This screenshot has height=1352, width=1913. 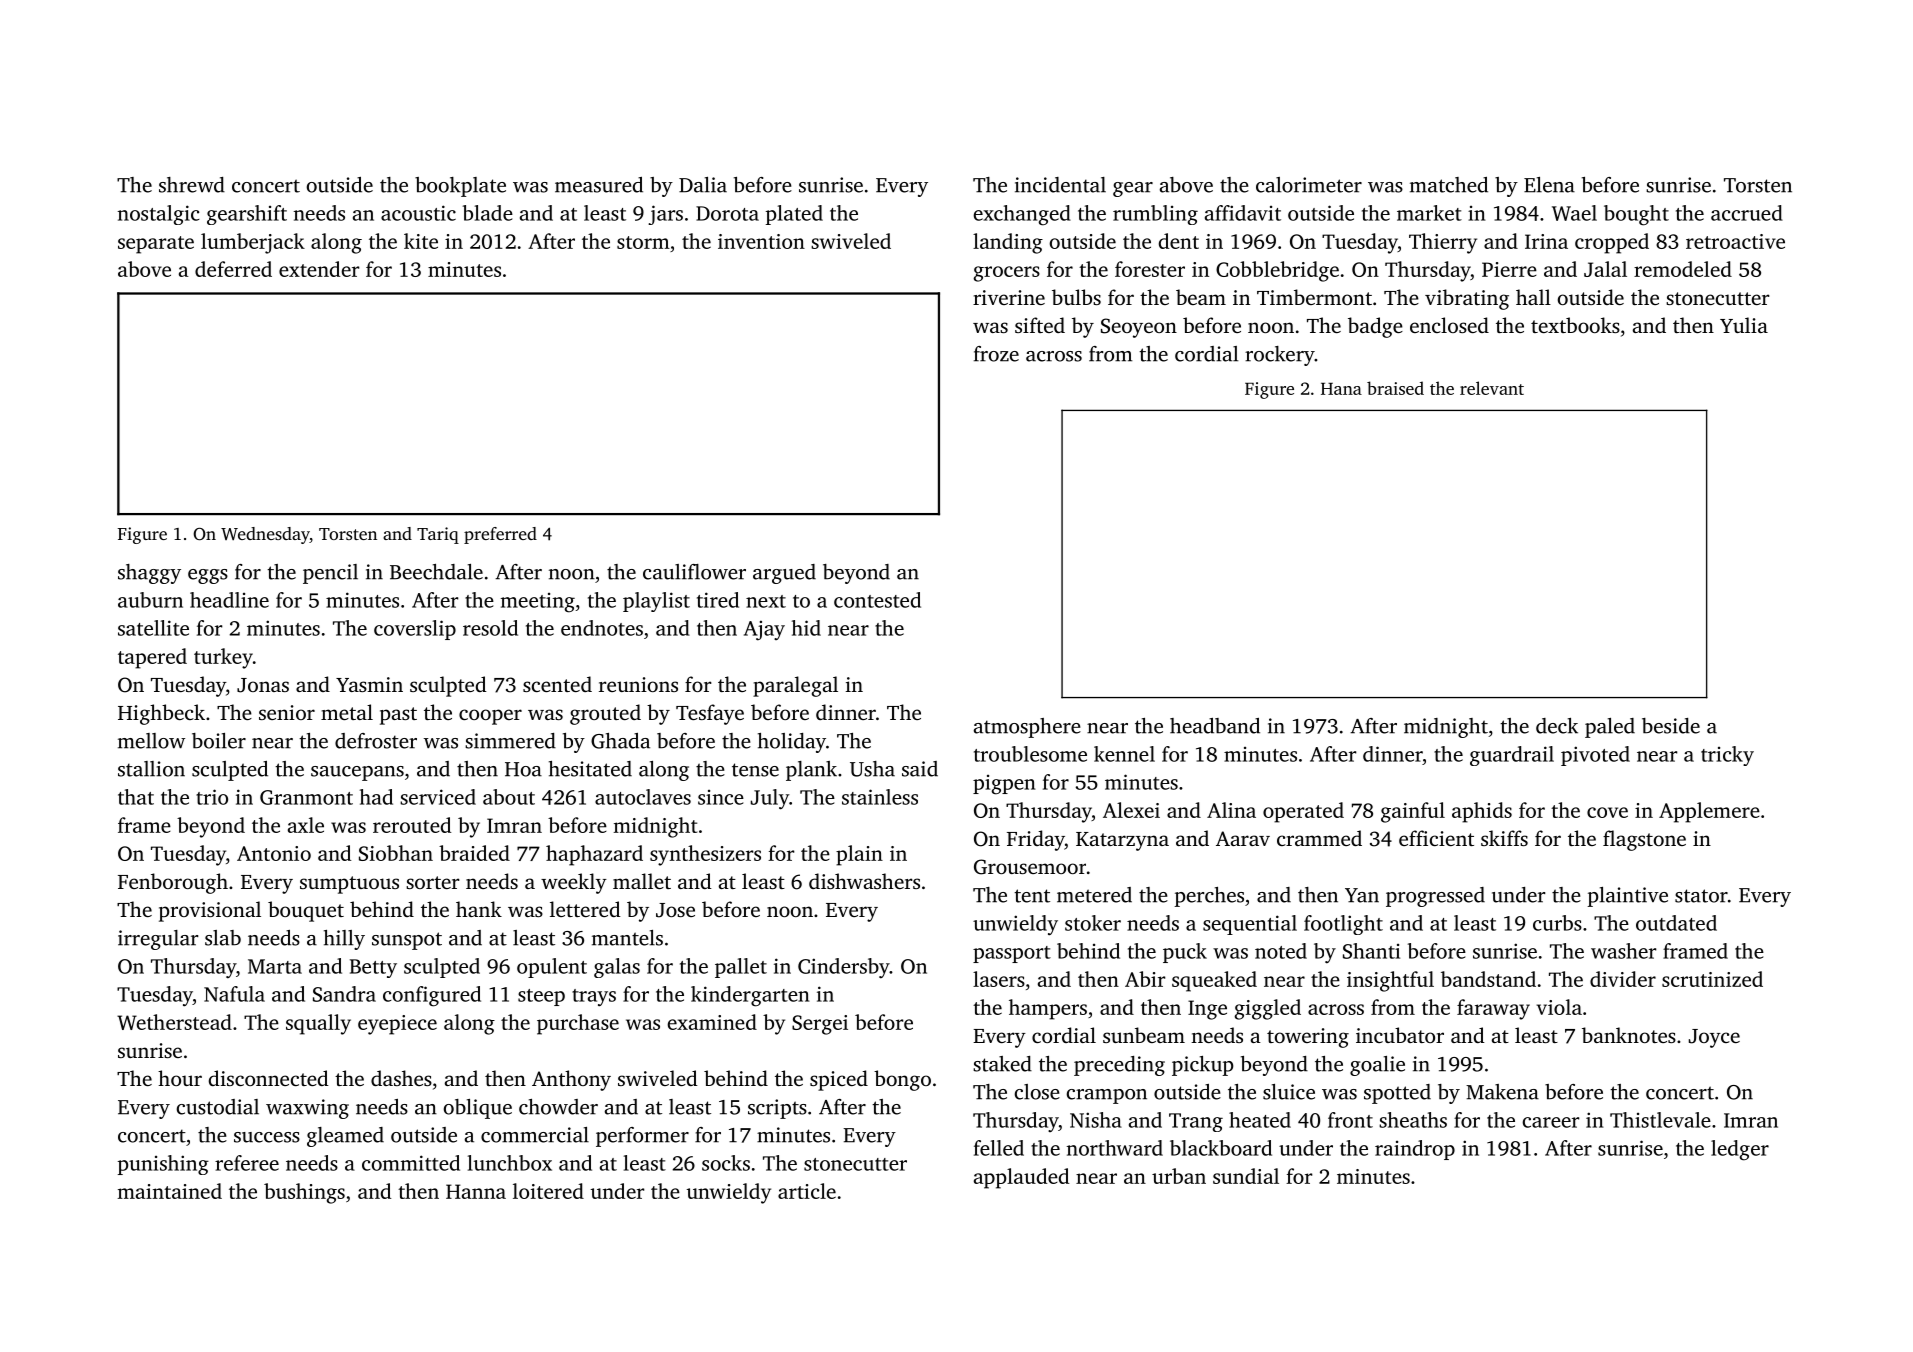 I want to click on applauded, so click(x=1021, y=1178).
